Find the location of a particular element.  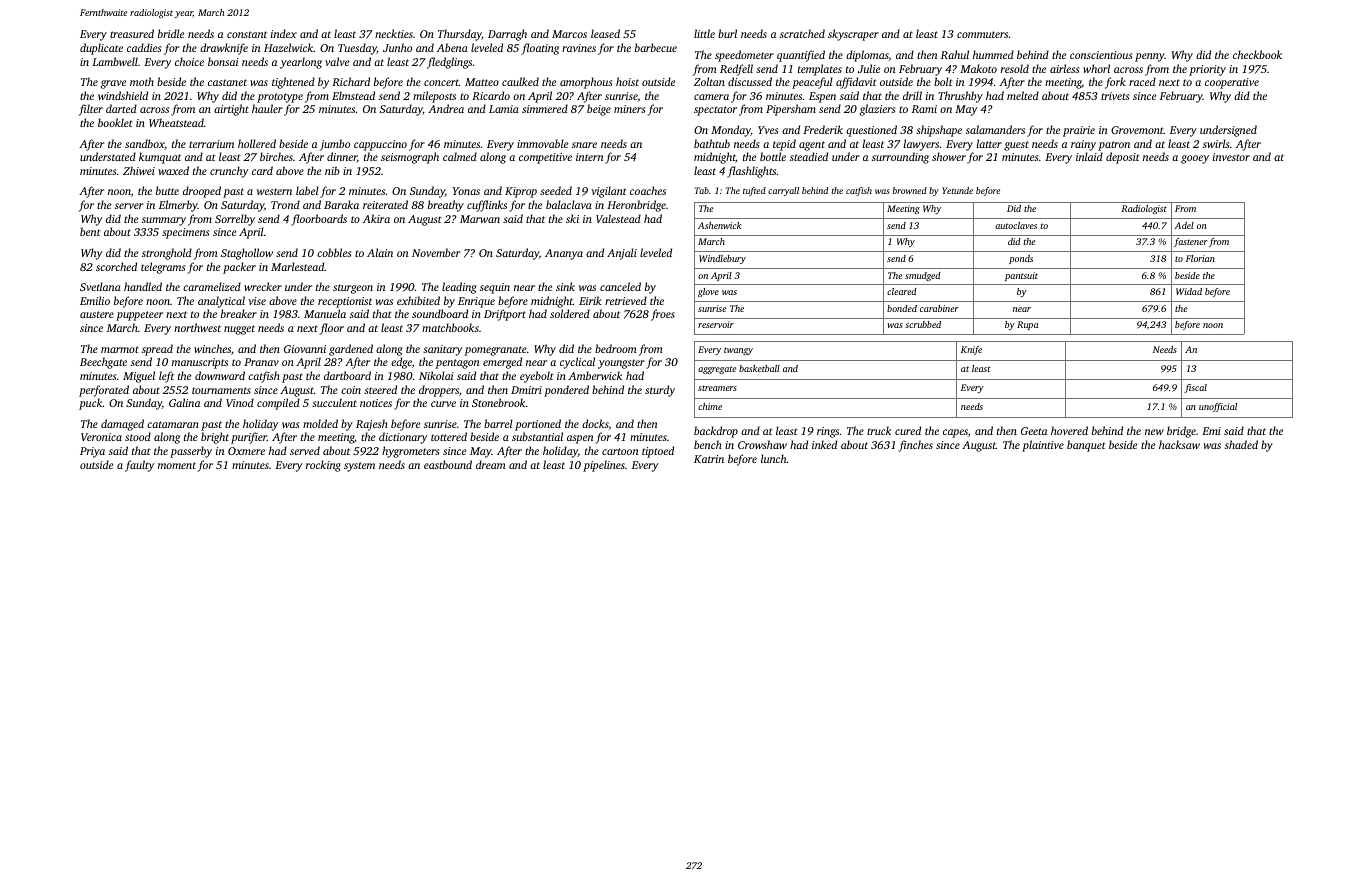

Windlebury is located at coordinates (722, 259).
